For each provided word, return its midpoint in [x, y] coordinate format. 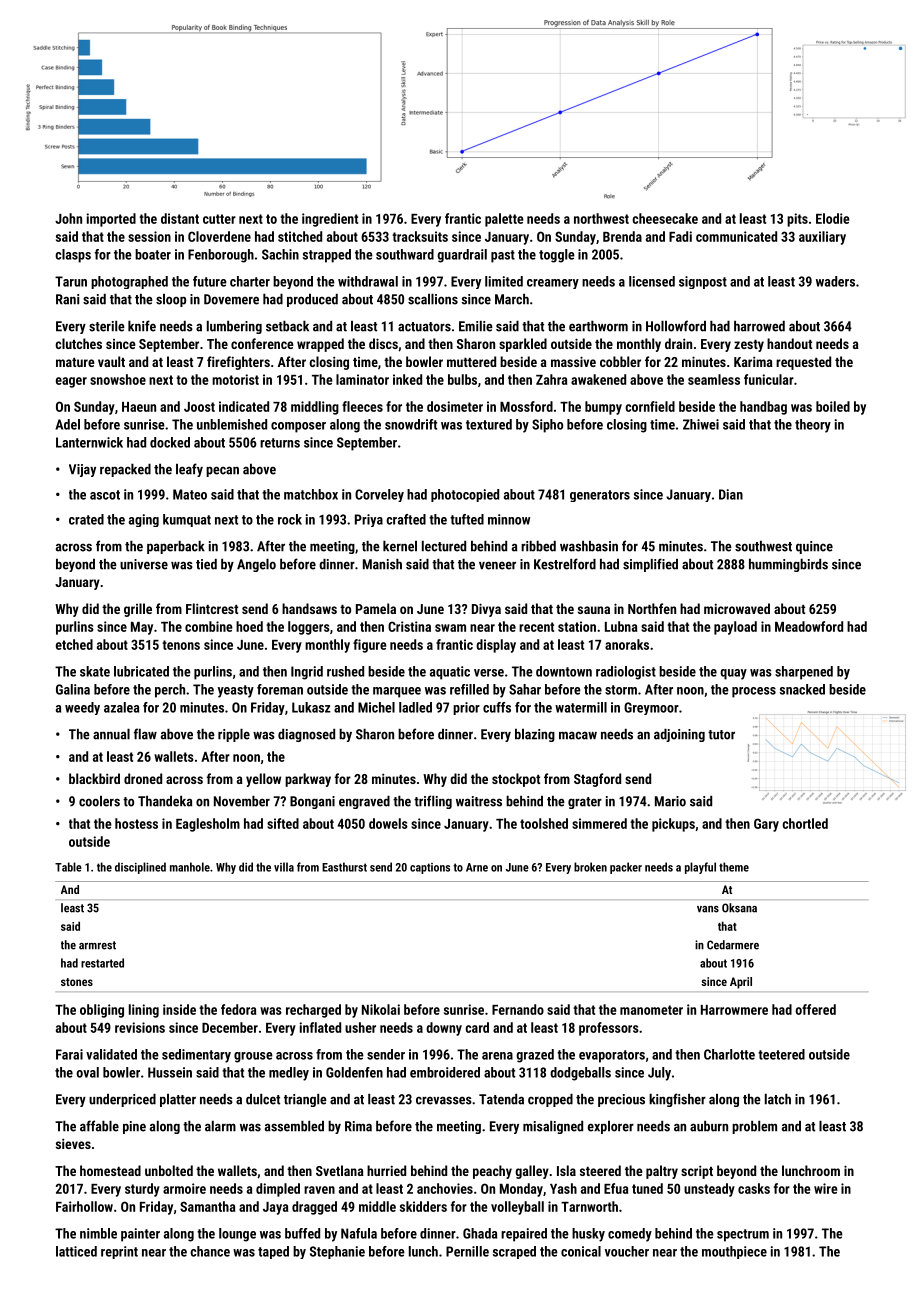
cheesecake [665, 218]
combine [209, 626]
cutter [219, 219]
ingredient [330, 220]
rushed [345, 671]
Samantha [207, 1206]
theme [734, 867]
